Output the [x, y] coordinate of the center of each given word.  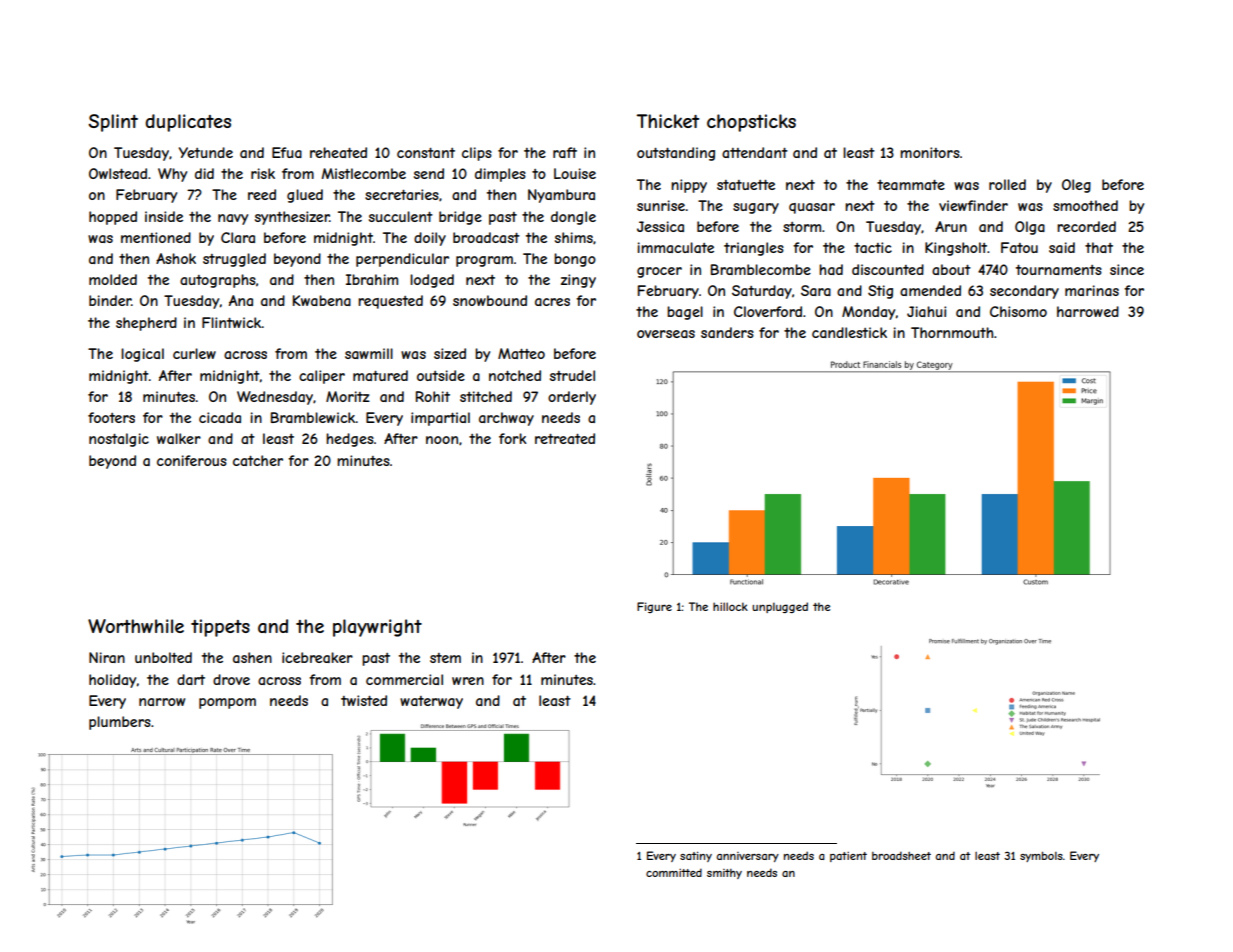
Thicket [668, 121]
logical [142, 355]
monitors [930, 152]
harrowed [1088, 311]
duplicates [188, 123]
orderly [572, 398]
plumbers [120, 723]
